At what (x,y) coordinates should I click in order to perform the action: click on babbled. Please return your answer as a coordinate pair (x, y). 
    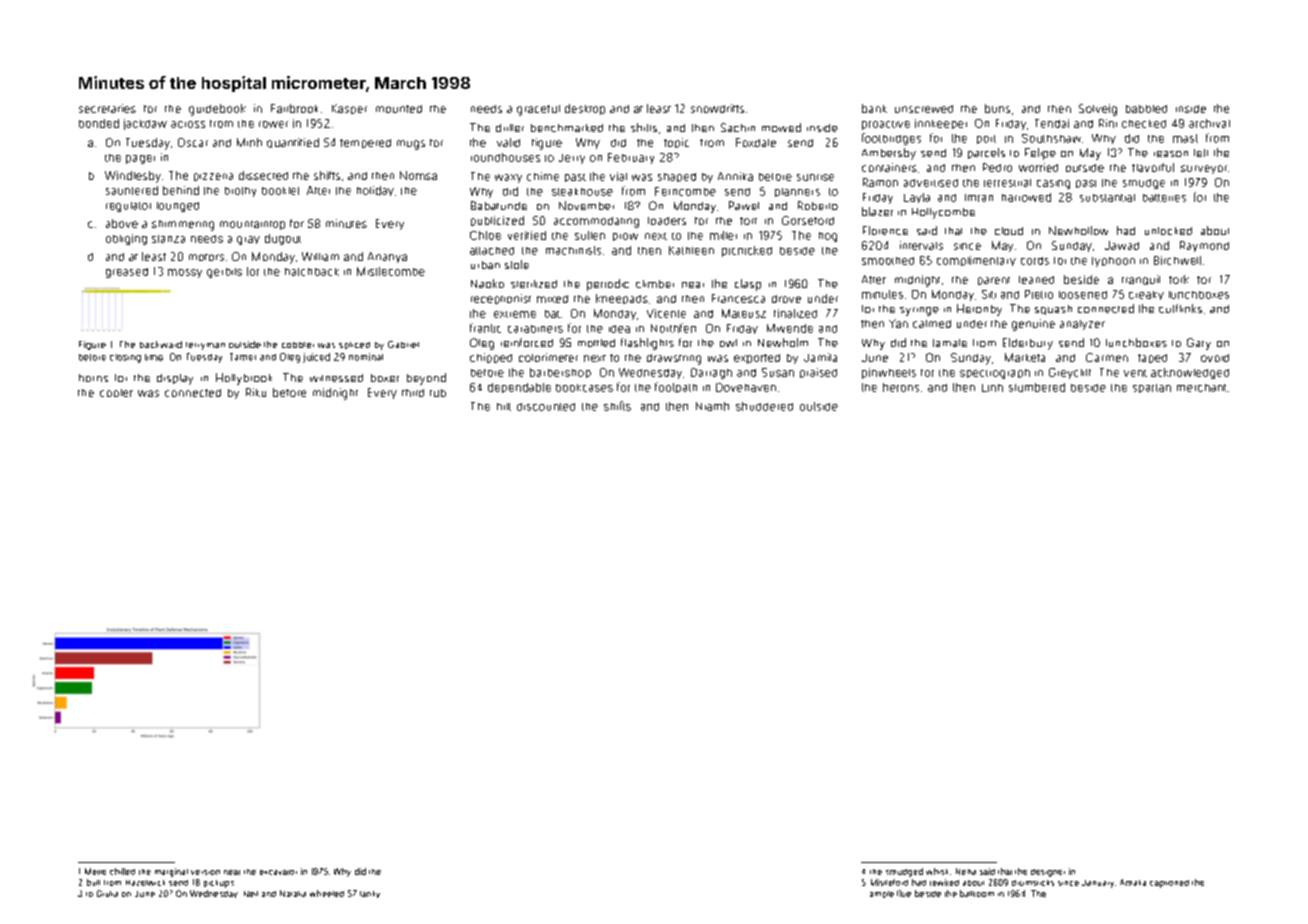
    Looking at the image, I should click on (1146, 109).
